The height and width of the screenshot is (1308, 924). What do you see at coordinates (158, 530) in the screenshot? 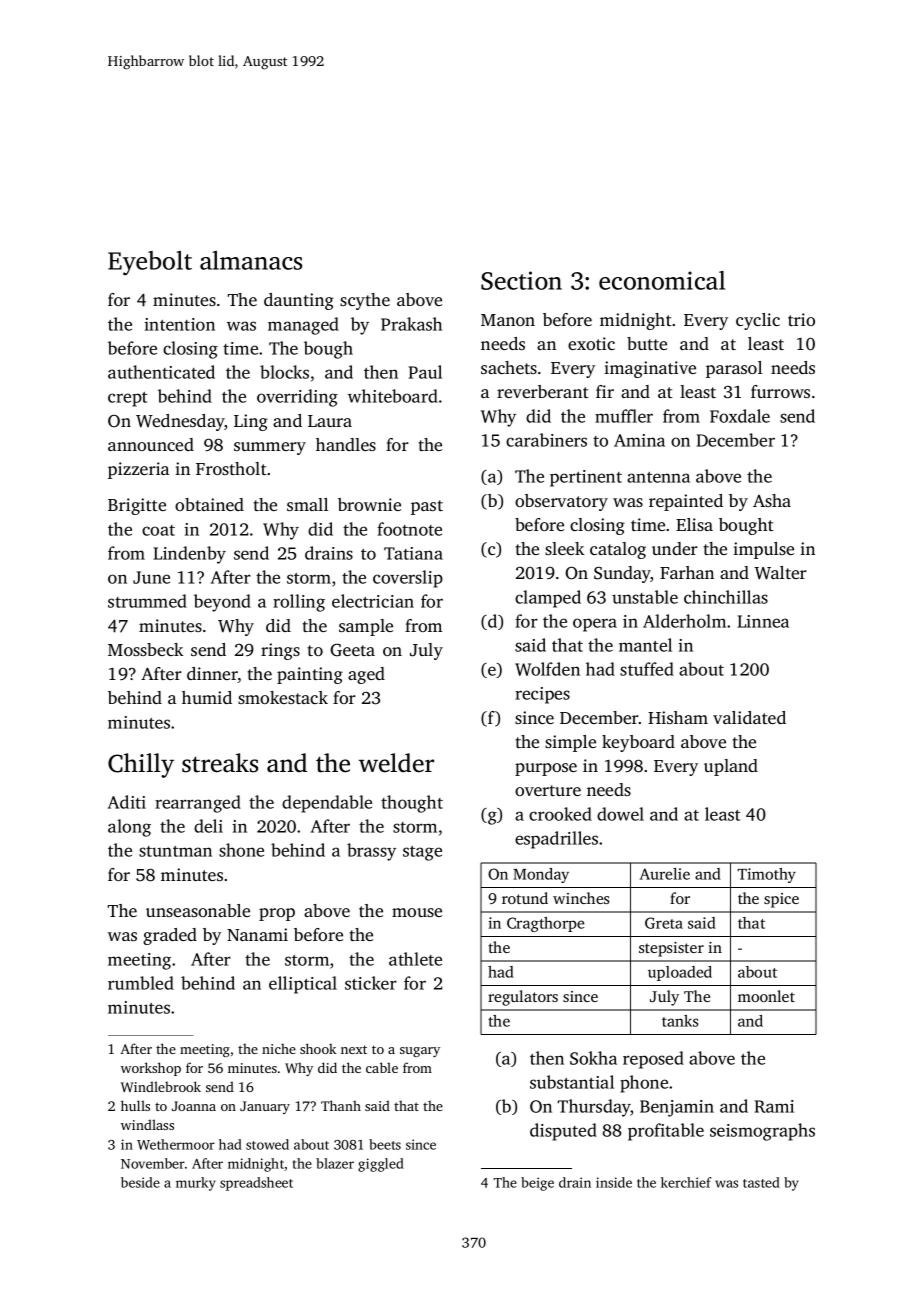
I see `coat` at bounding box center [158, 530].
